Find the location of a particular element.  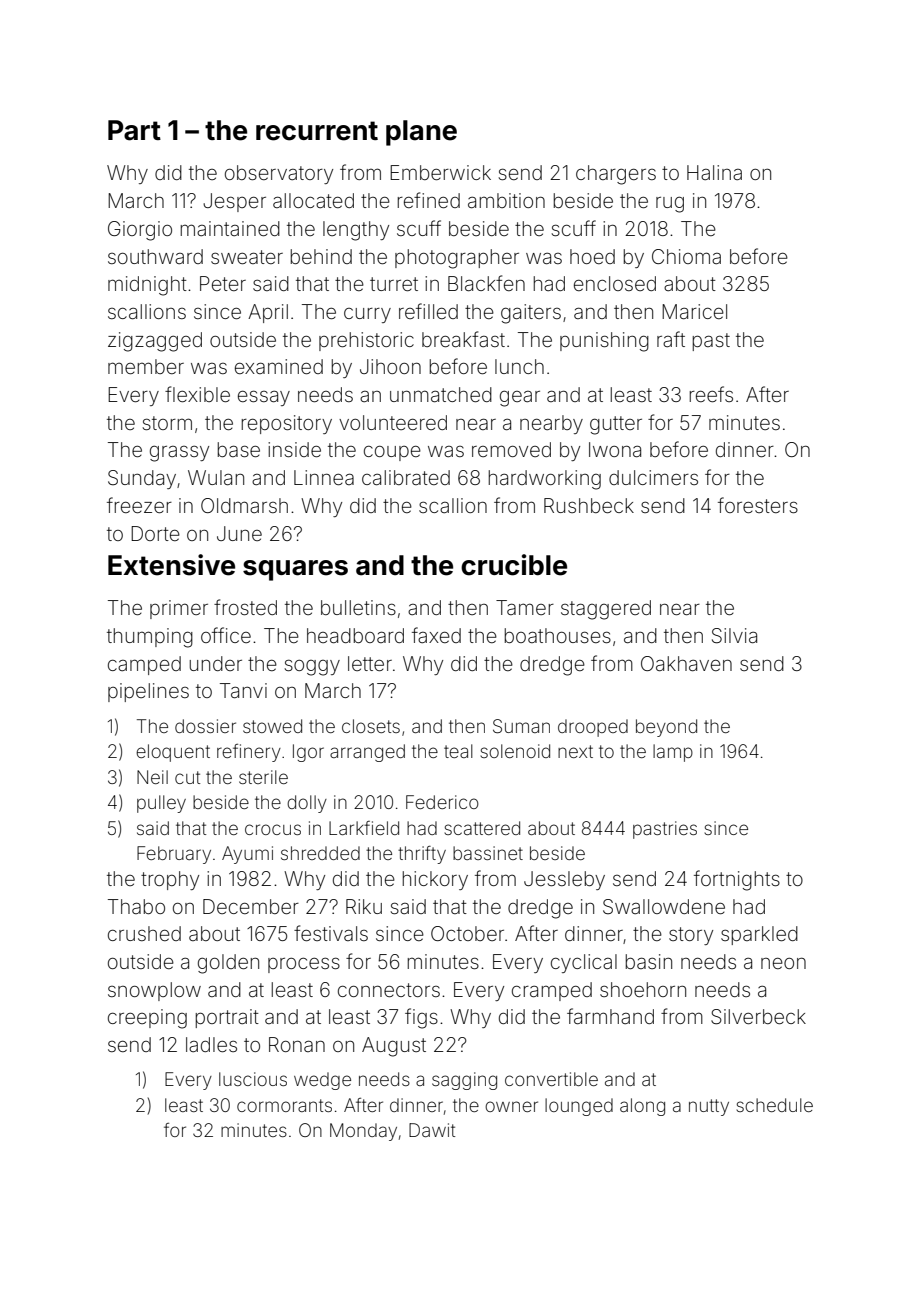

Suman is located at coordinates (521, 726).
